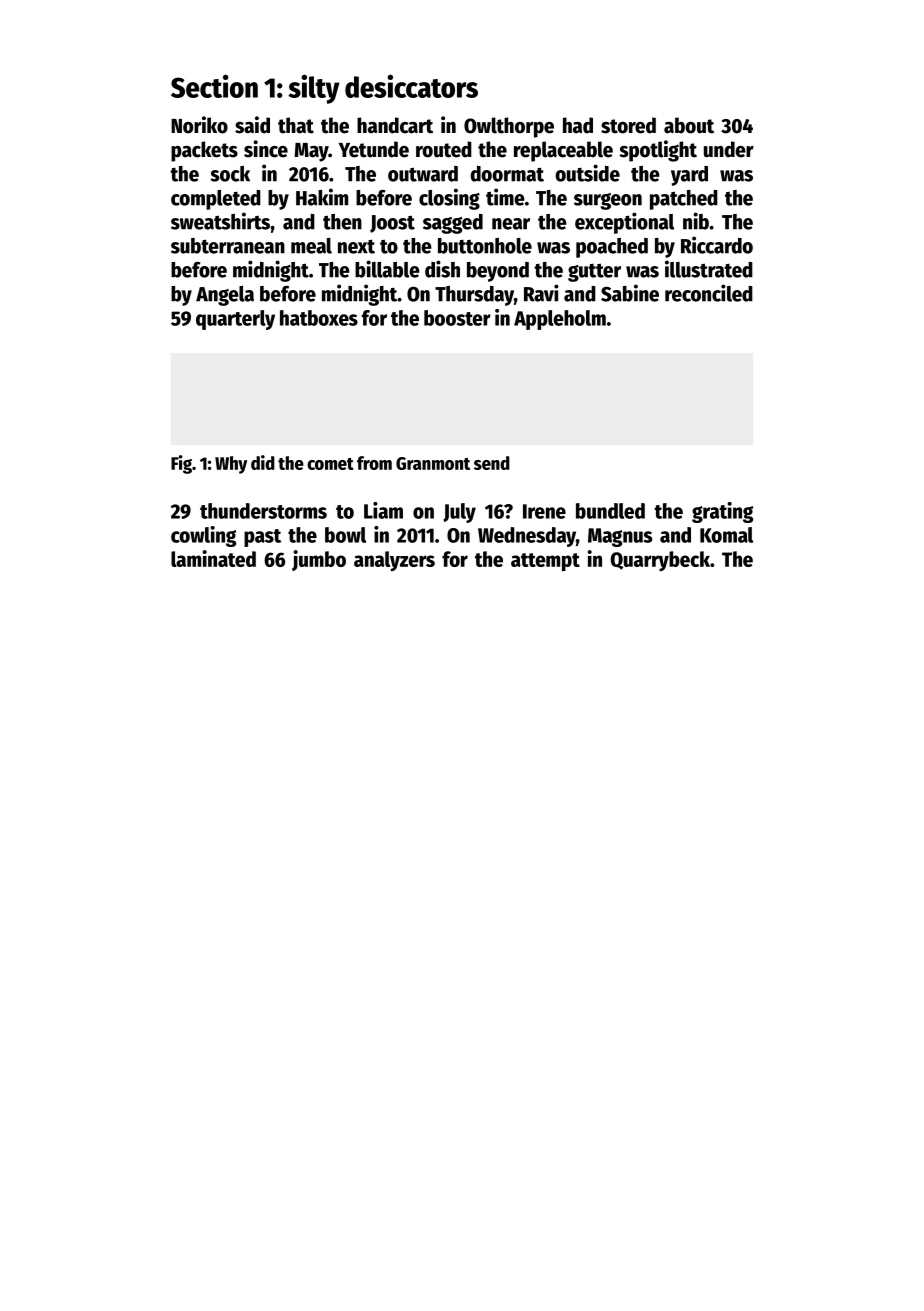 This image has width=924, height=1311. I want to click on jumbo, so click(319, 560).
